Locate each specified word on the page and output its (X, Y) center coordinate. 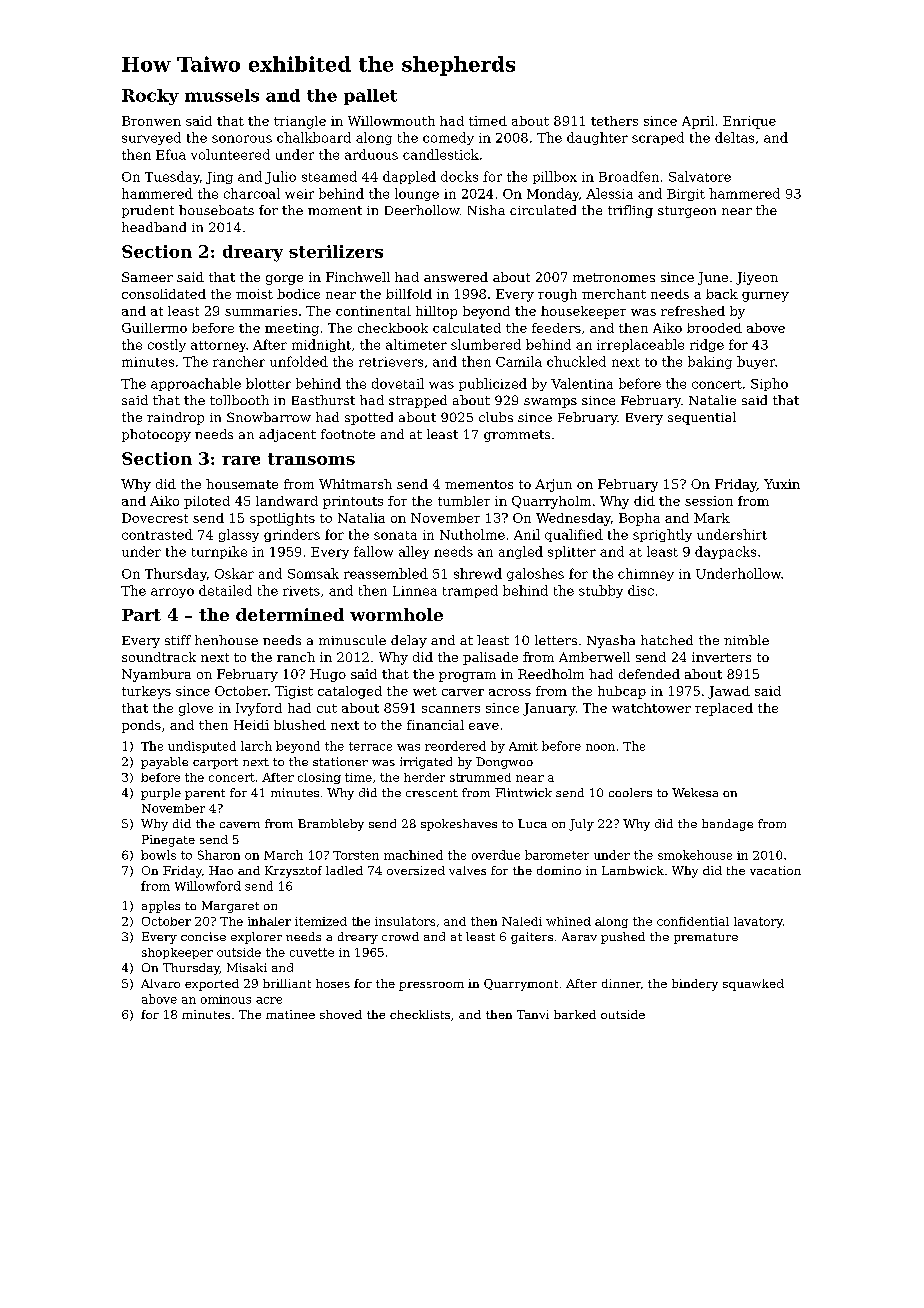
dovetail (398, 383)
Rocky (150, 97)
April (698, 122)
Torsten (356, 855)
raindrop (175, 418)
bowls (158, 855)
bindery (695, 985)
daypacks (725, 552)
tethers (614, 121)
